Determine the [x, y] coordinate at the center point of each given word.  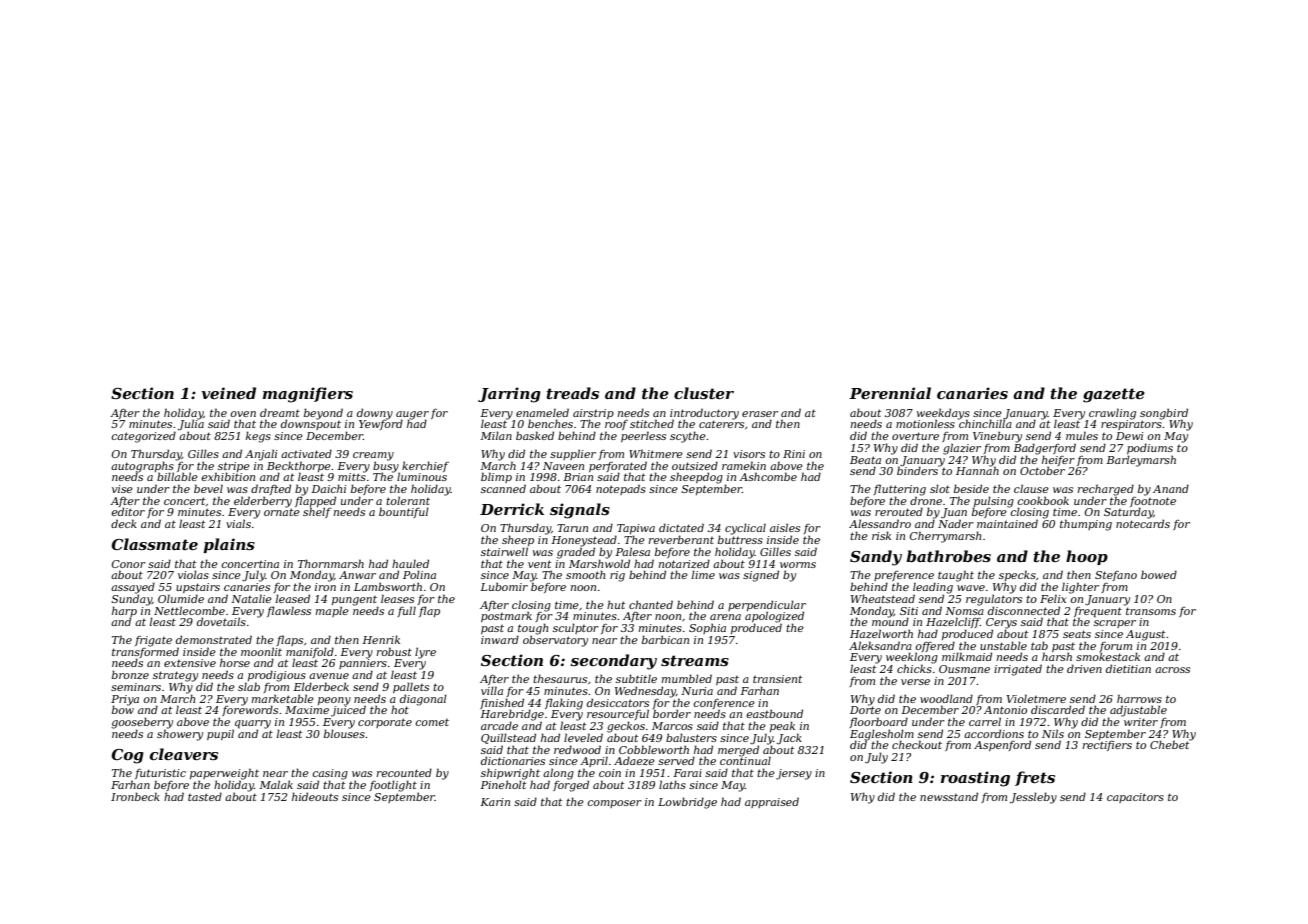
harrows [1139, 698]
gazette [1114, 395]
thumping [1086, 525]
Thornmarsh [331, 563]
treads [573, 393]
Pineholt [503, 784]
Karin [495, 802]
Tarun [572, 528]
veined [228, 393]
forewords [250, 710]
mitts [352, 477]
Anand [1171, 488]
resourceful [618, 715]
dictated [681, 527]
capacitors [1135, 798]
